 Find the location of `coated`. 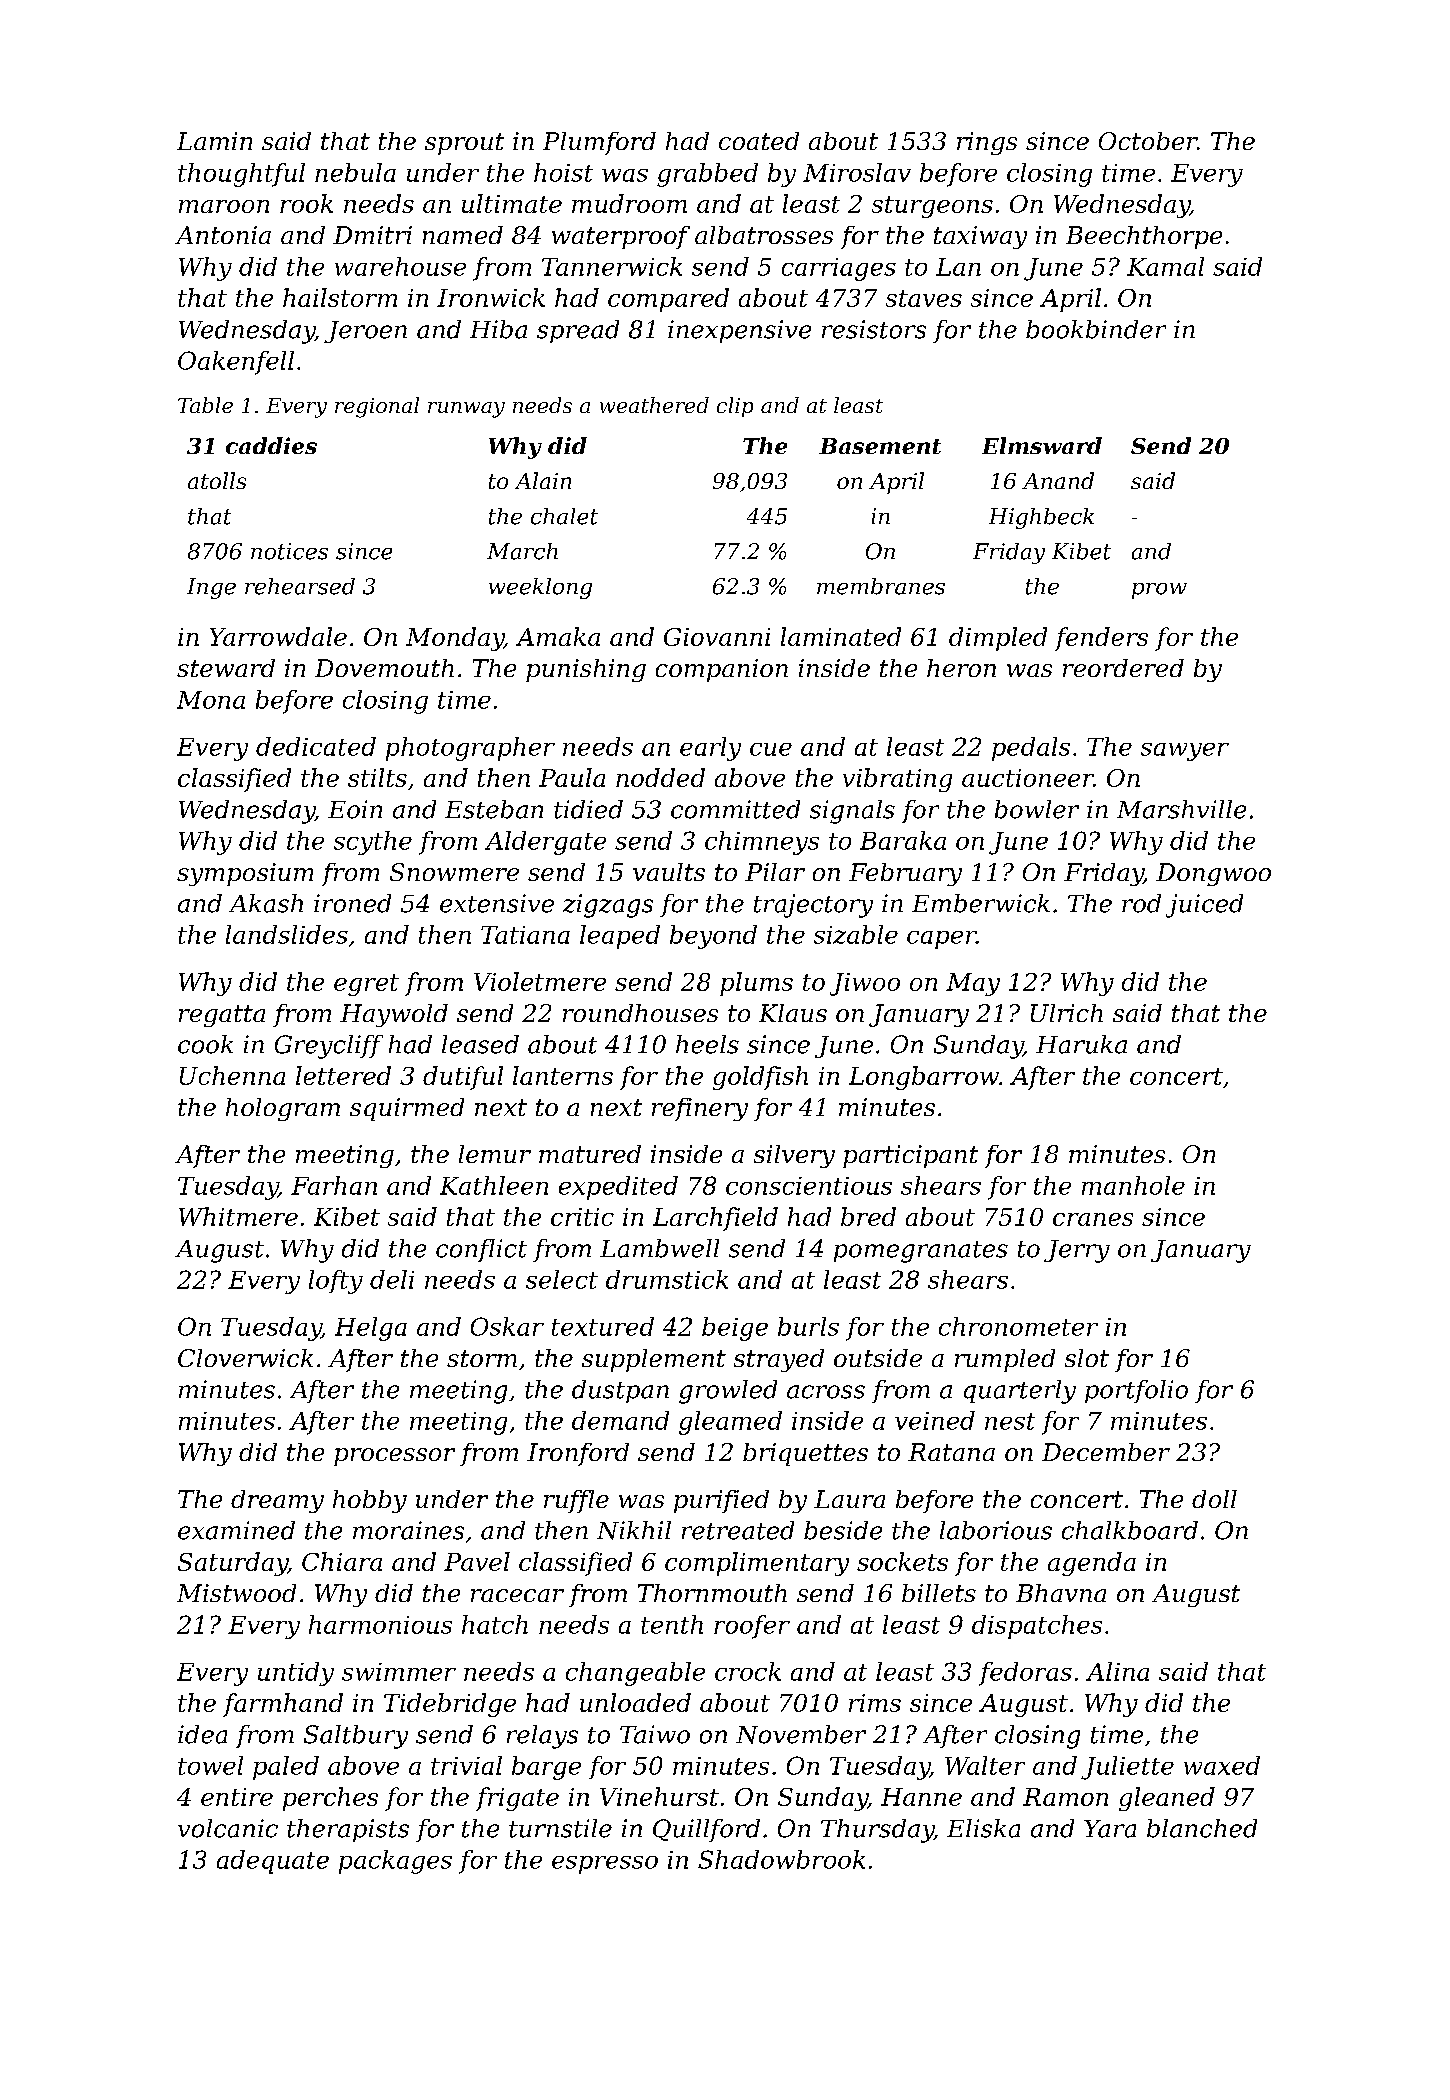

coated is located at coordinates (759, 141).
